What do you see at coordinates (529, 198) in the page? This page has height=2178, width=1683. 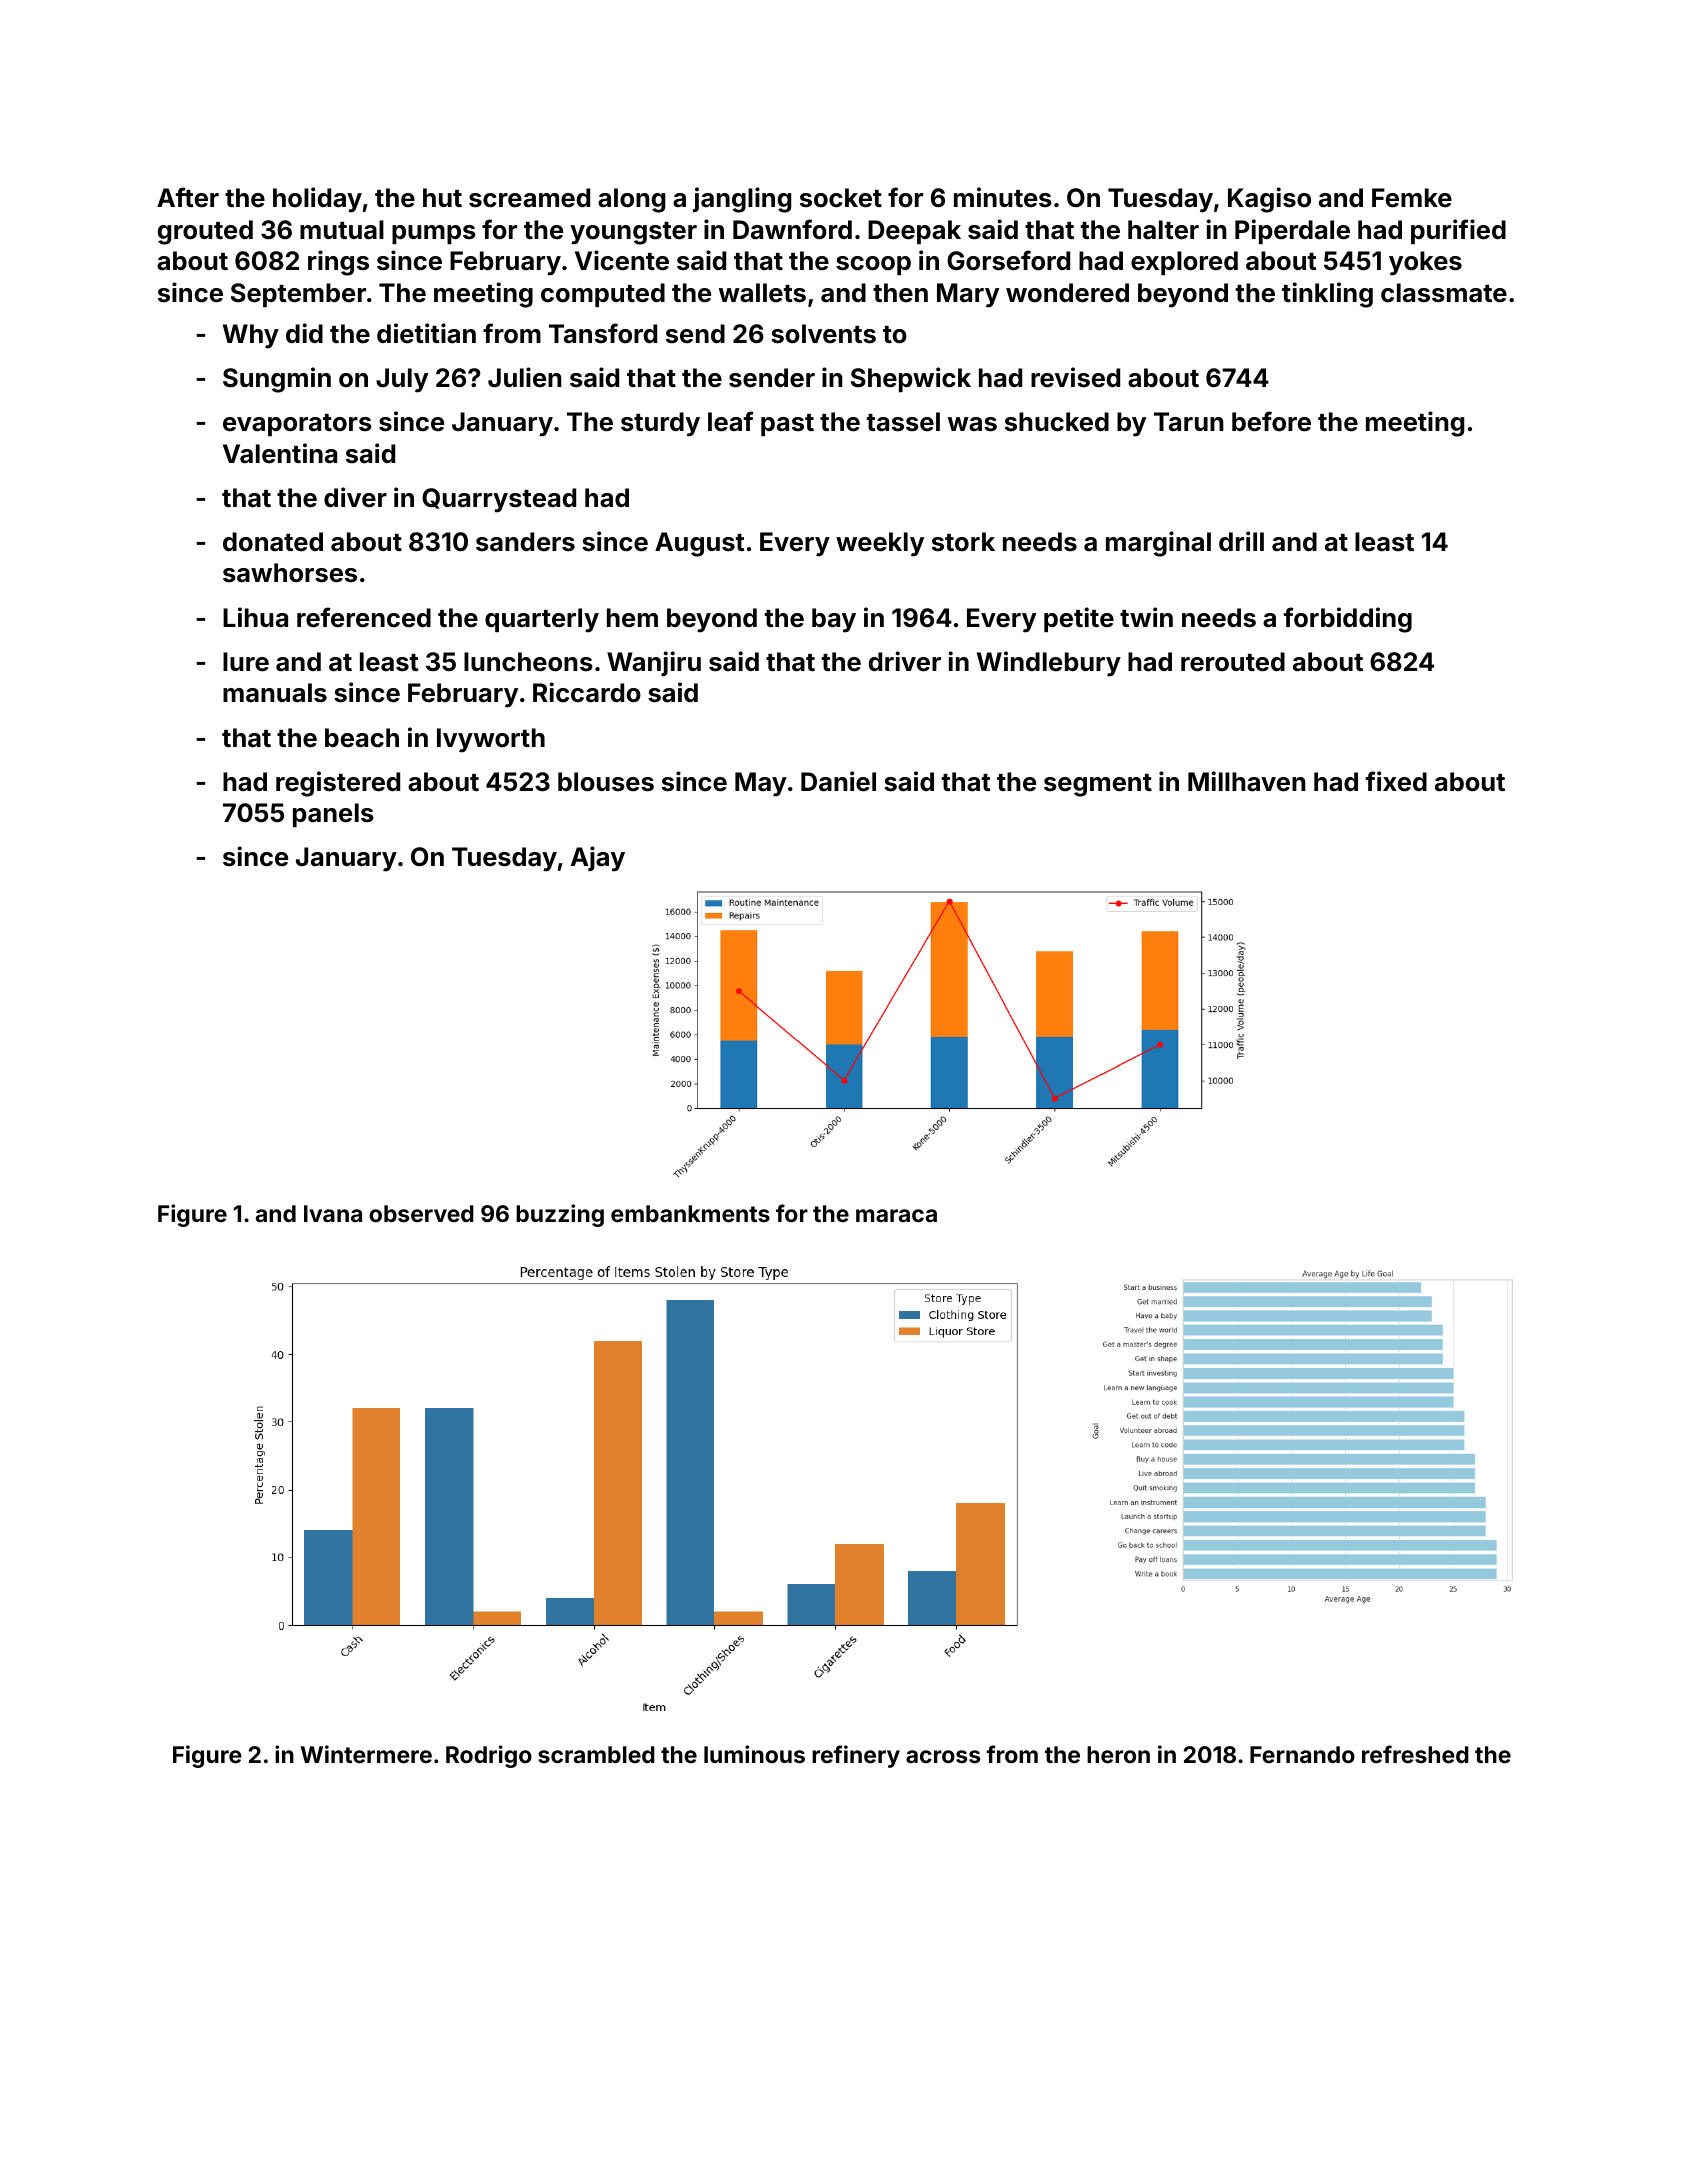 I see `screamed` at bounding box center [529, 198].
